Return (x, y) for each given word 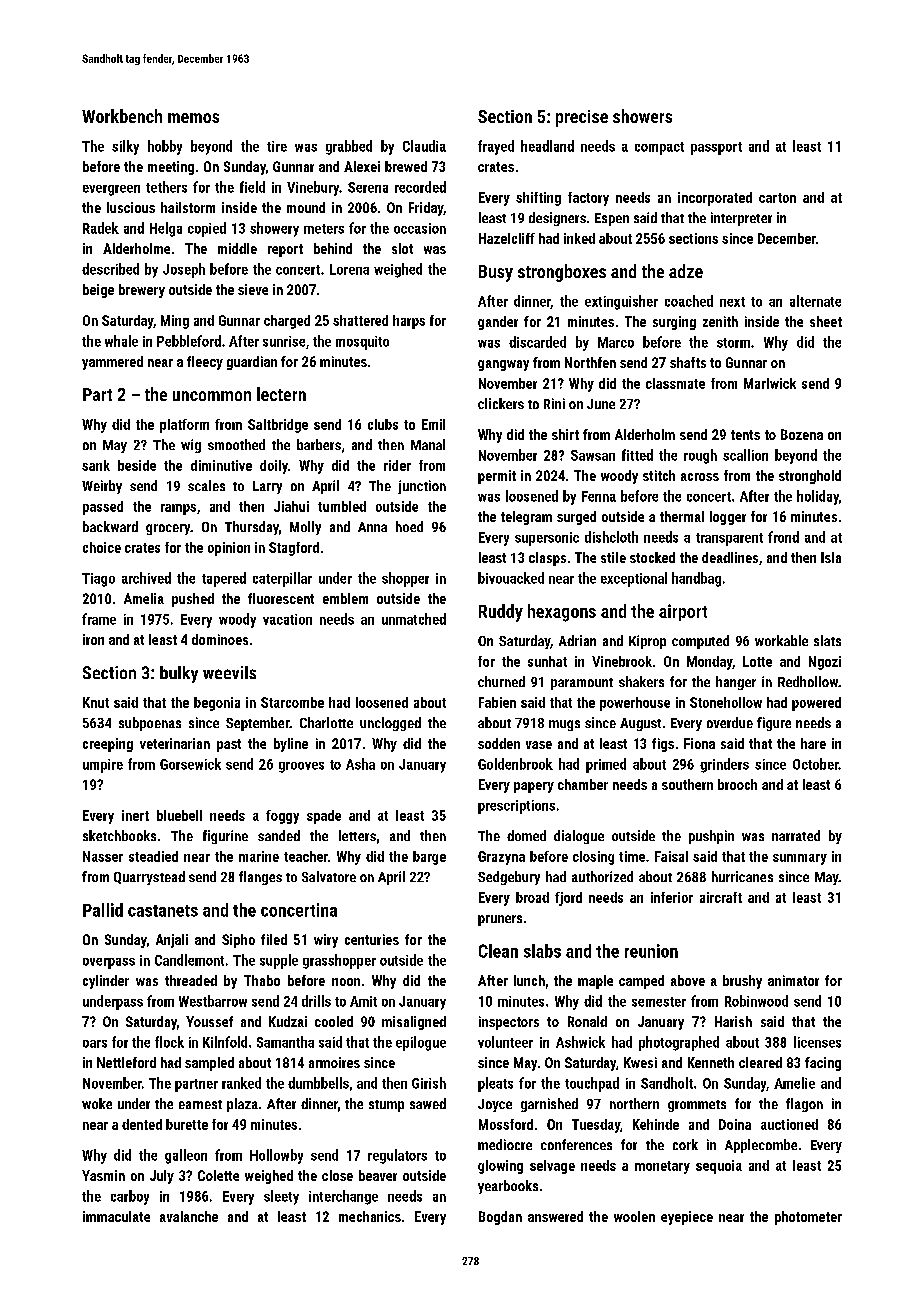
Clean (498, 951)
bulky (179, 674)
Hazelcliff (507, 238)
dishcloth (611, 537)
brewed (406, 166)
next (732, 302)
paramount (582, 684)
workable (781, 640)
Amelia (144, 598)
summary (800, 859)
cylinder (106, 982)
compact (659, 148)
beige (98, 291)
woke (97, 1103)
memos (193, 118)
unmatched (414, 619)
